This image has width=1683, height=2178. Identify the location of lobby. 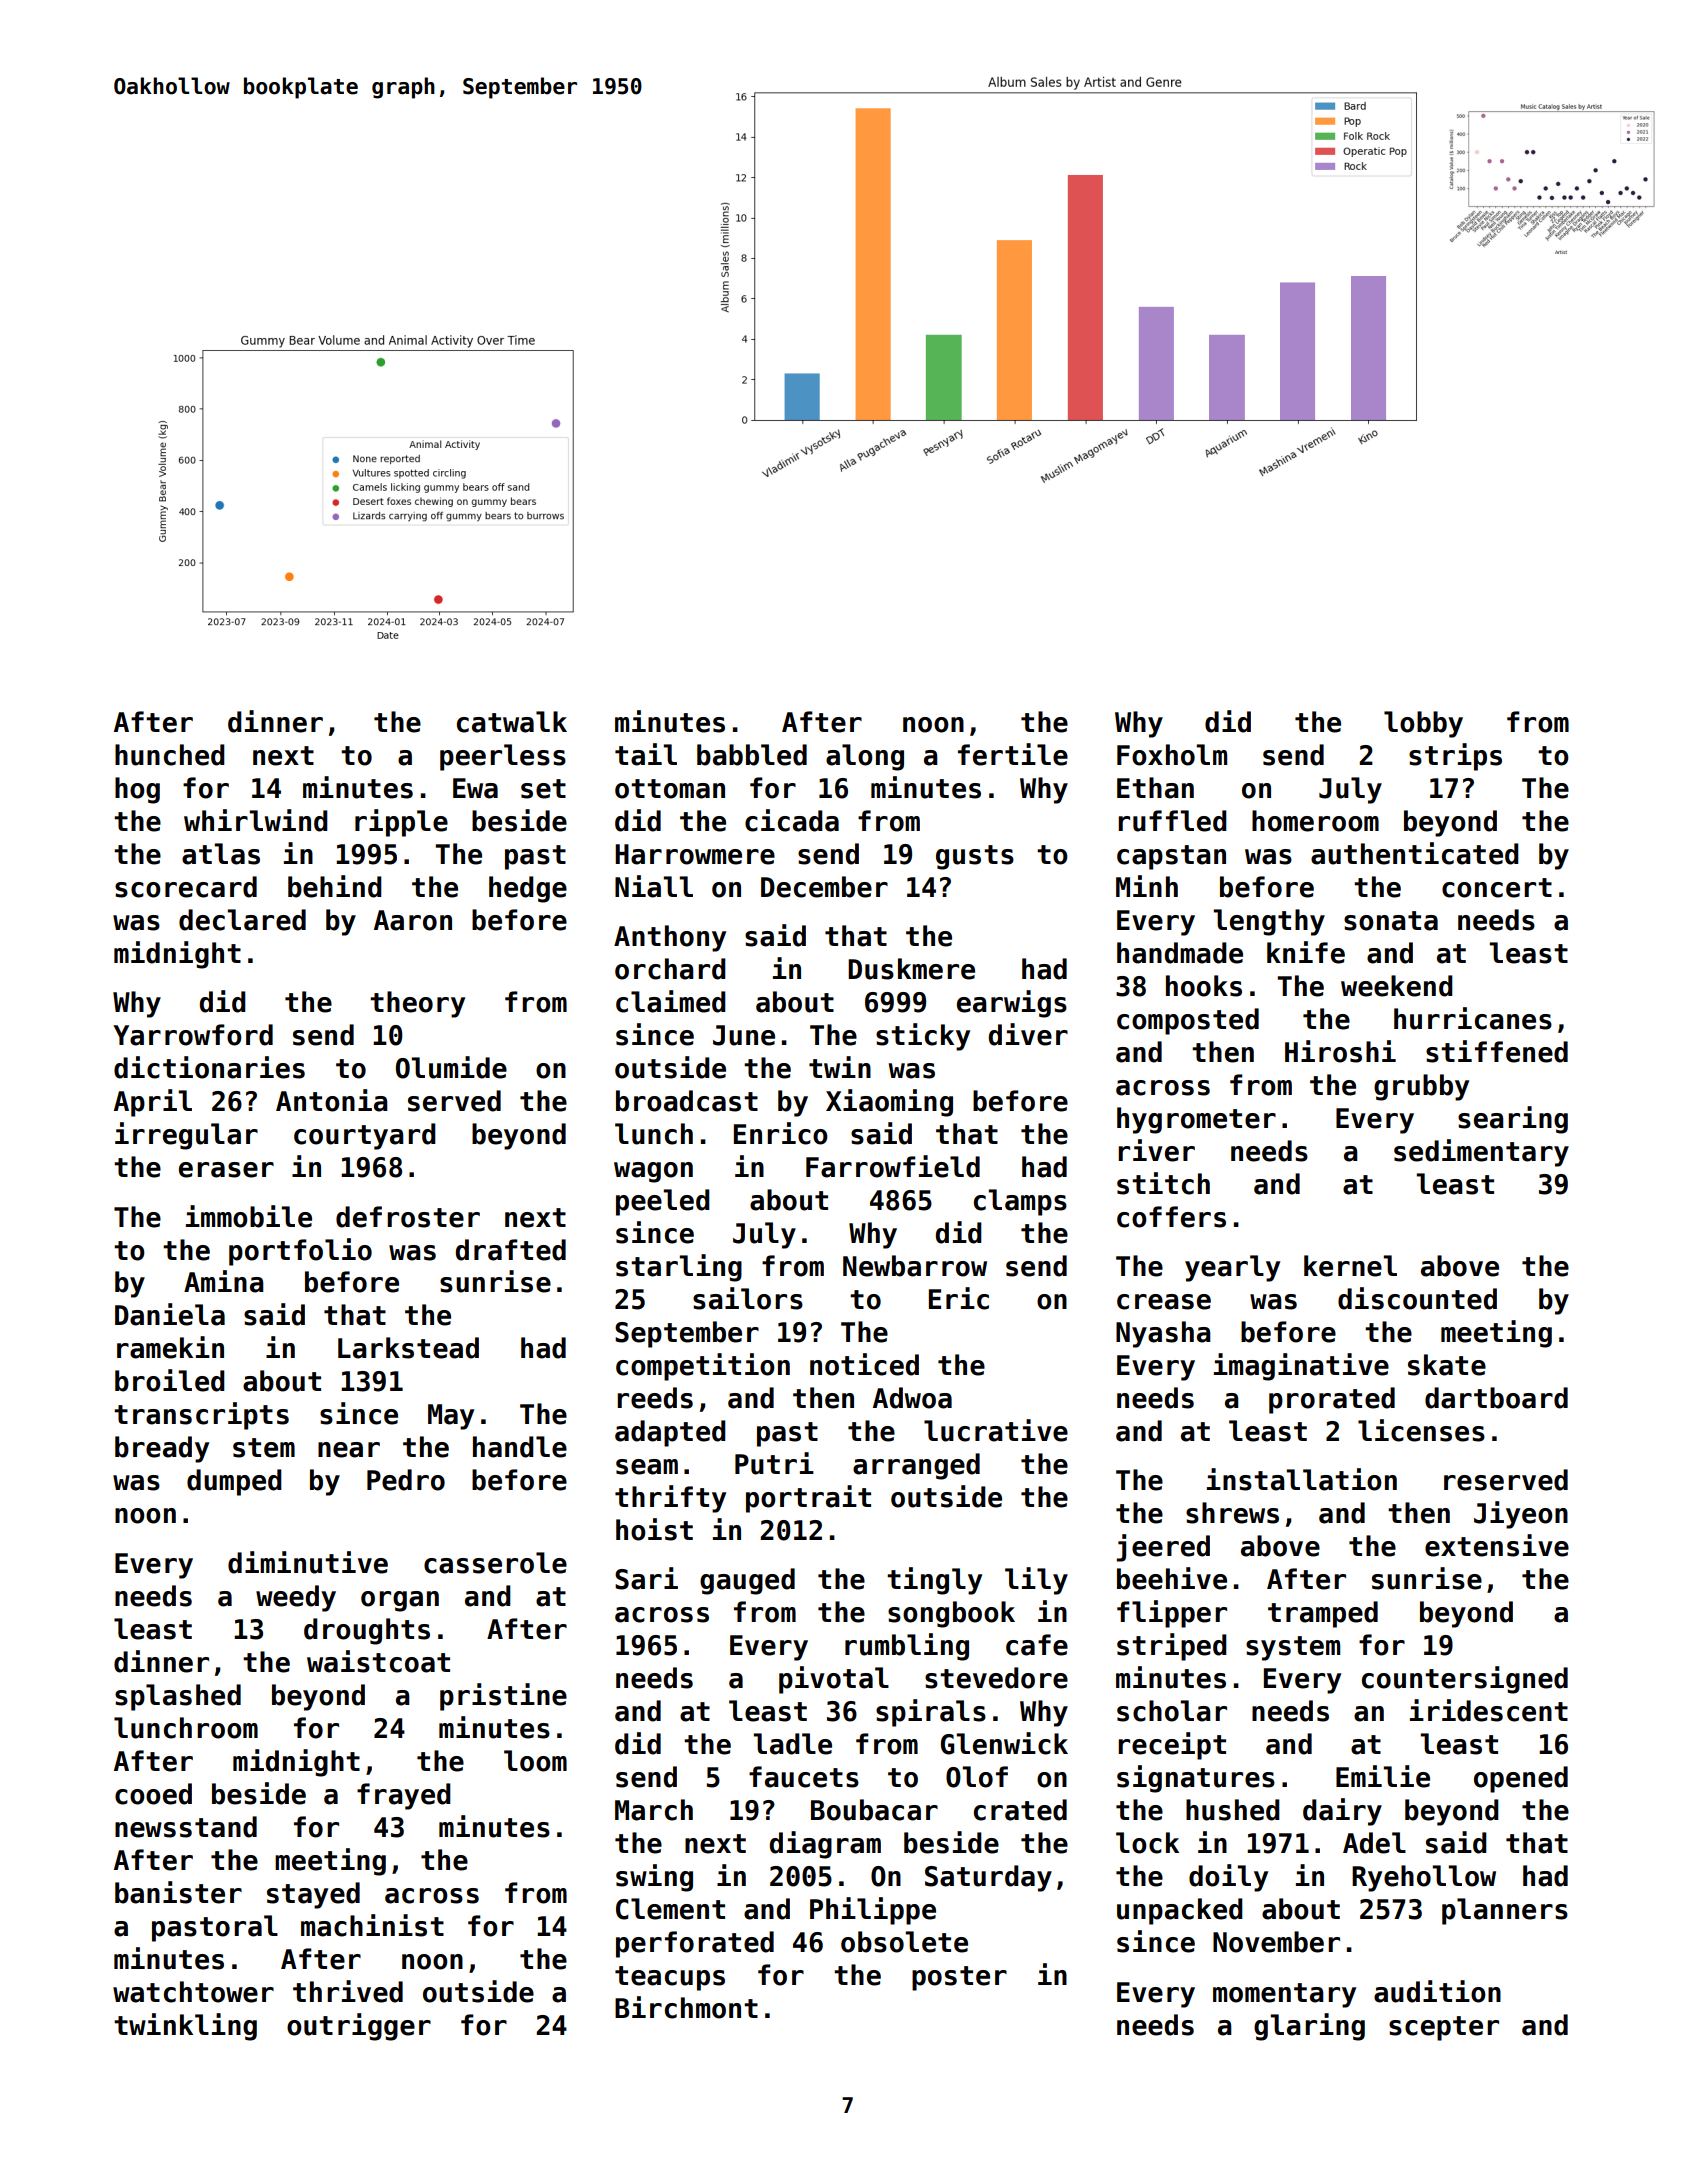
(1423, 724).
